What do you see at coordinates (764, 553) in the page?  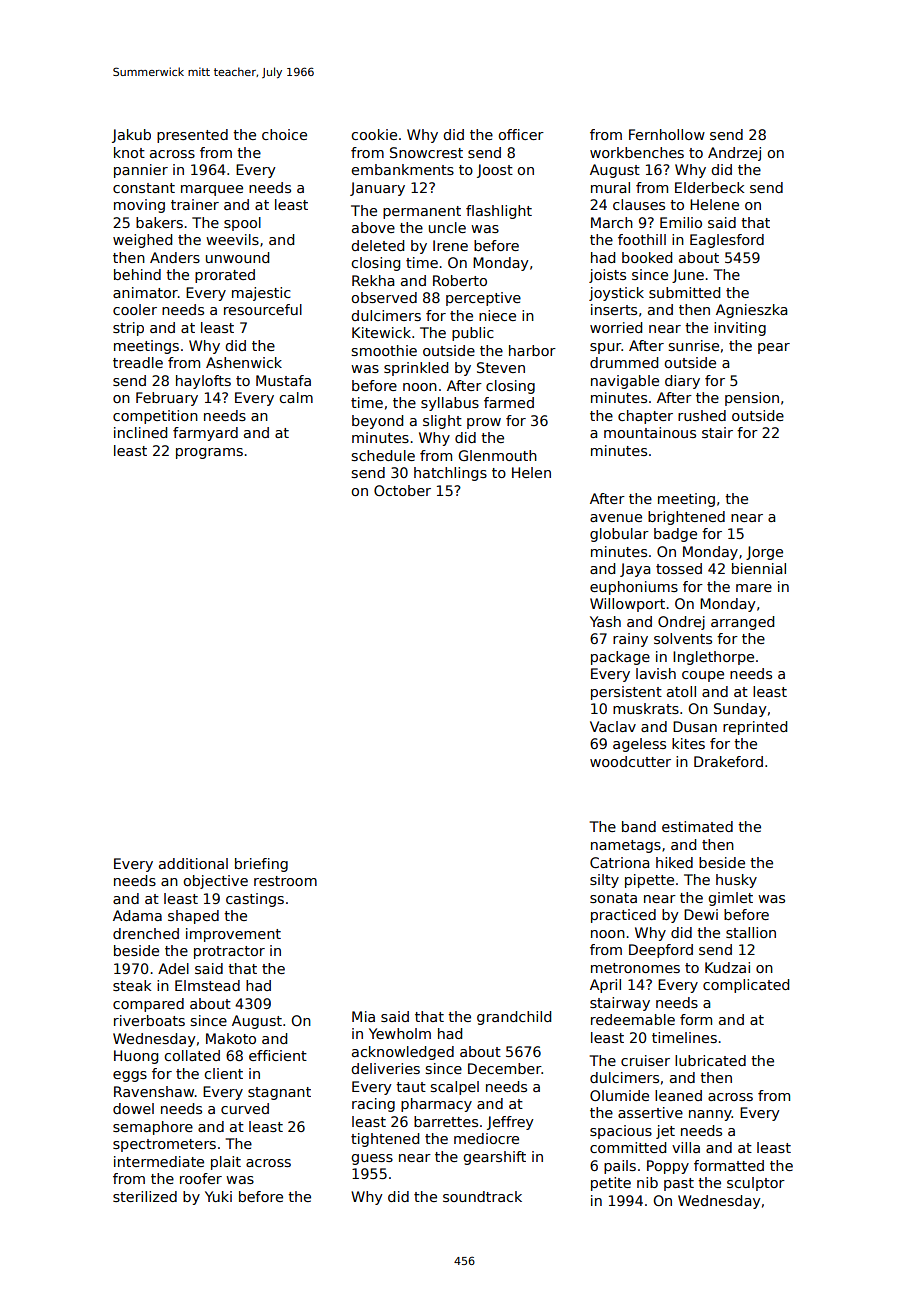 I see `Jorge` at bounding box center [764, 553].
